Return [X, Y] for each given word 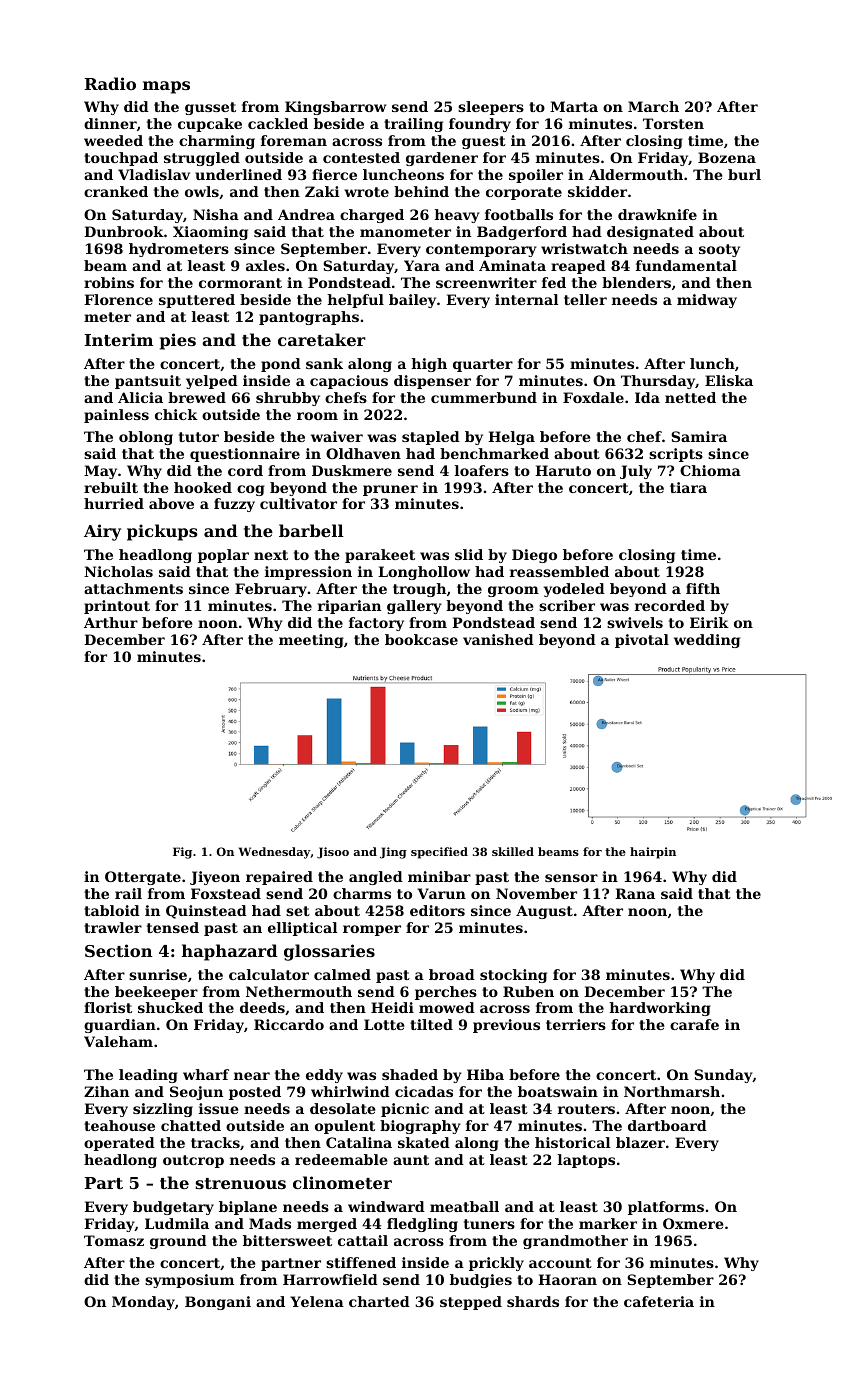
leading [148, 1076]
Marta [574, 106]
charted [379, 1301]
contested [361, 157]
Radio [110, 83]
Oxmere [693, 1223]
